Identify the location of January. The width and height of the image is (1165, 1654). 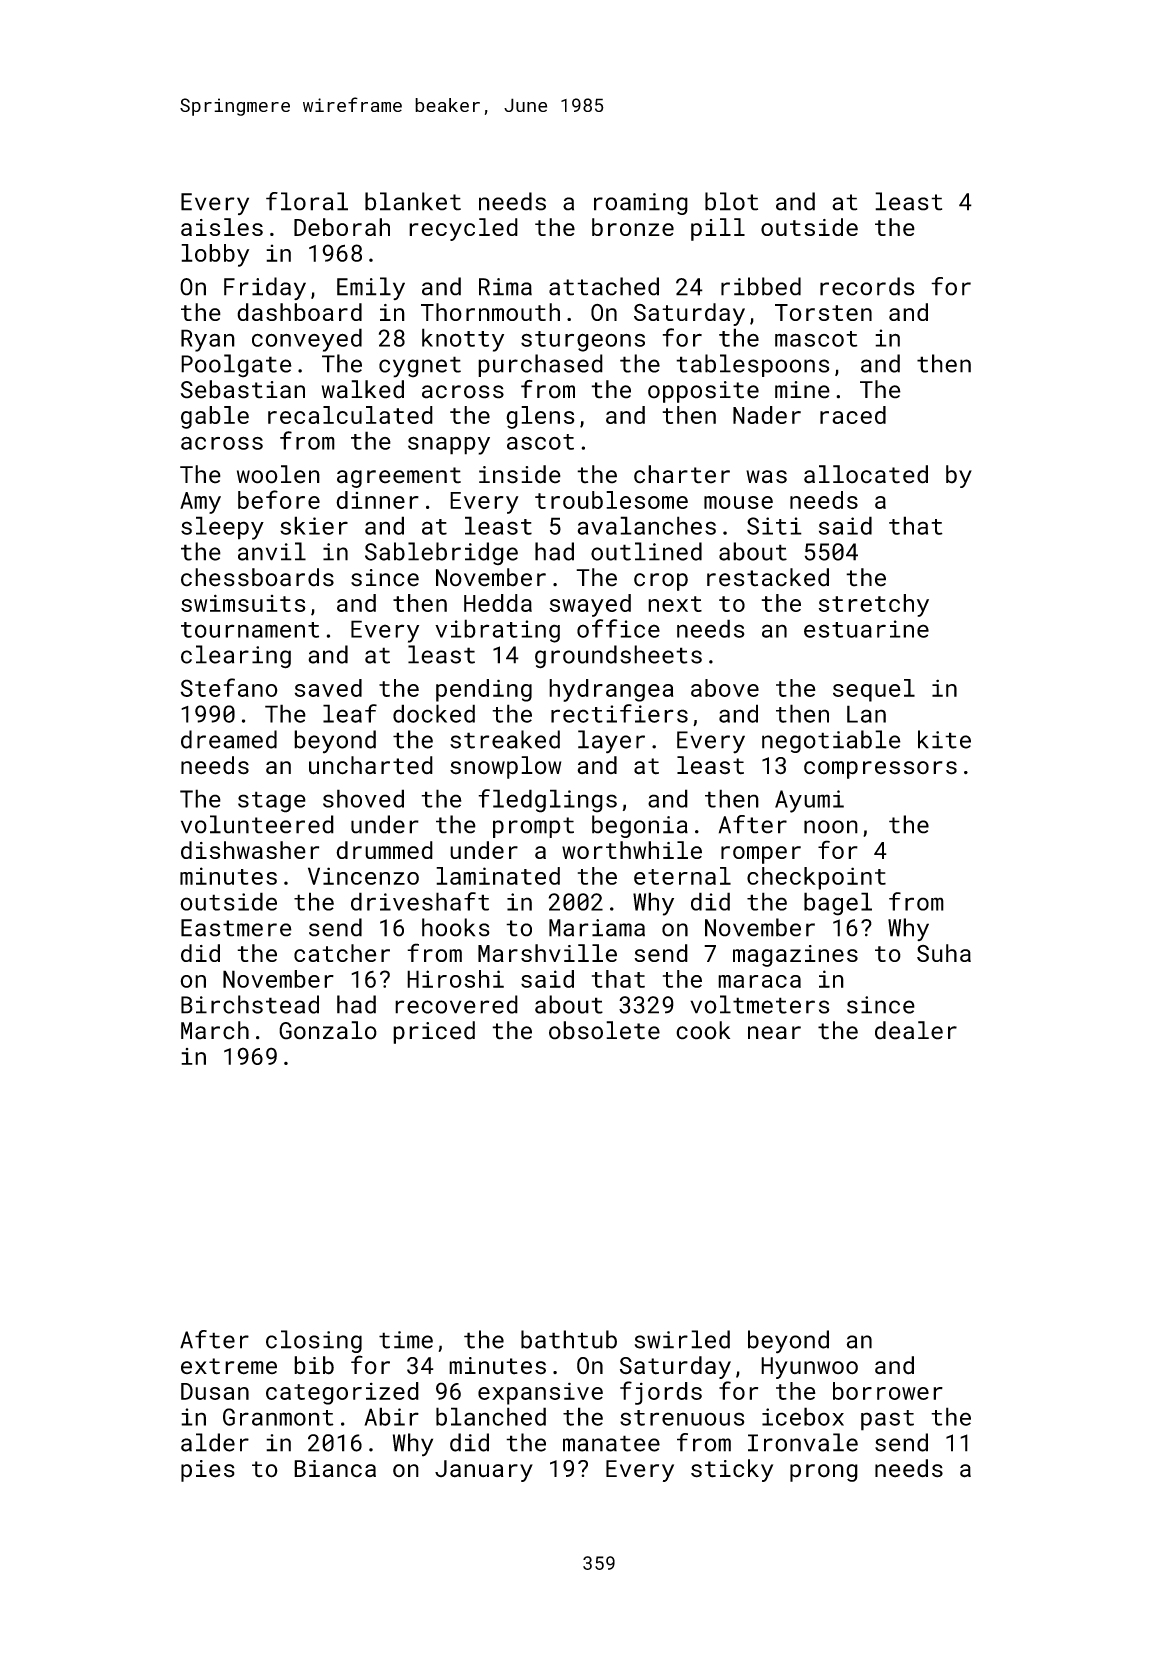
(484, 1471).
